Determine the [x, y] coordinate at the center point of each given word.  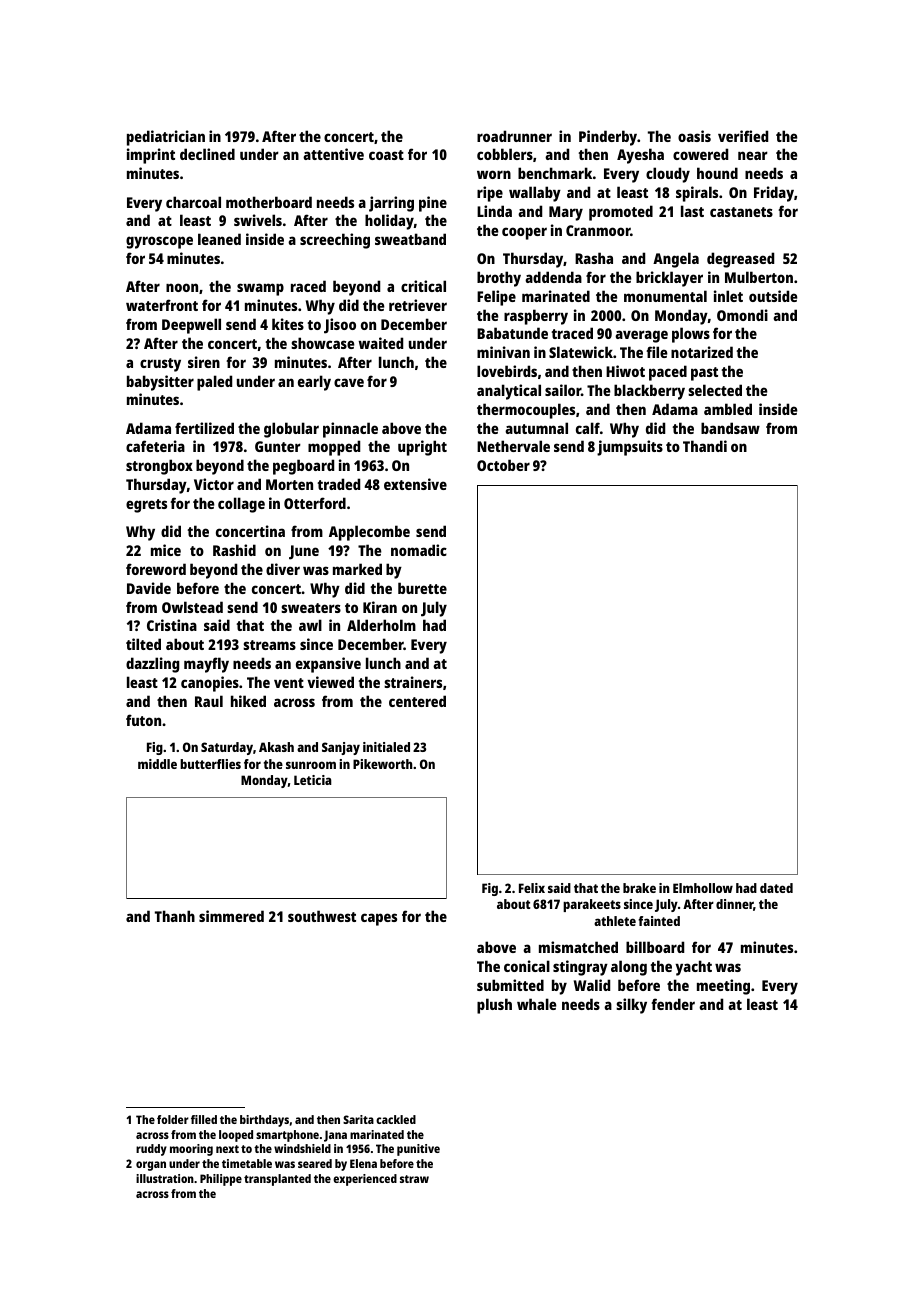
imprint [151, 156]
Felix [532, 888]
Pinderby [608, 138]
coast [386, 155]
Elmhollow [703, 888]
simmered [231, 916]
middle [157, 764]
